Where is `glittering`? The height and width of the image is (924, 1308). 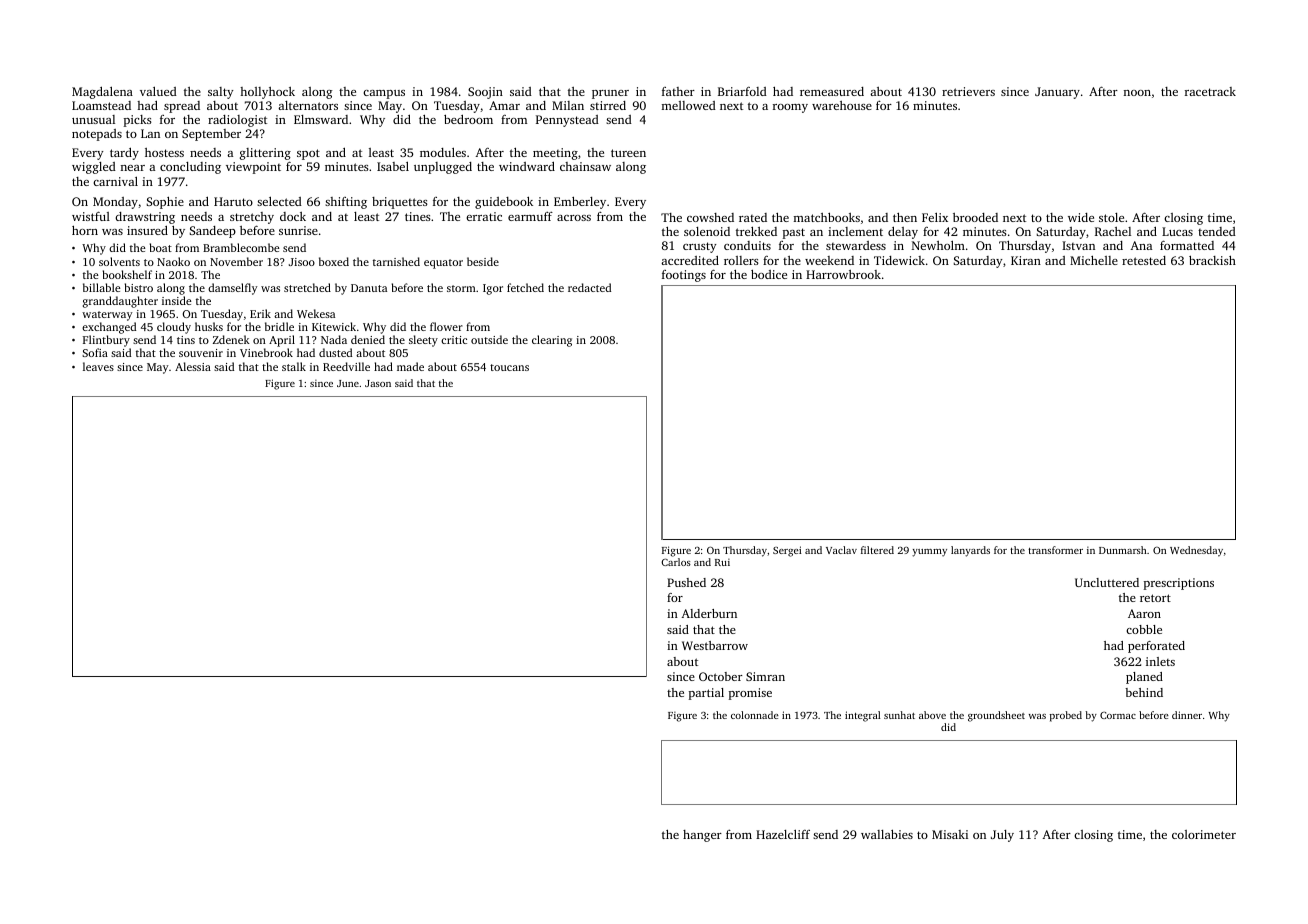 glittering is located at coordinates (265, 154).
